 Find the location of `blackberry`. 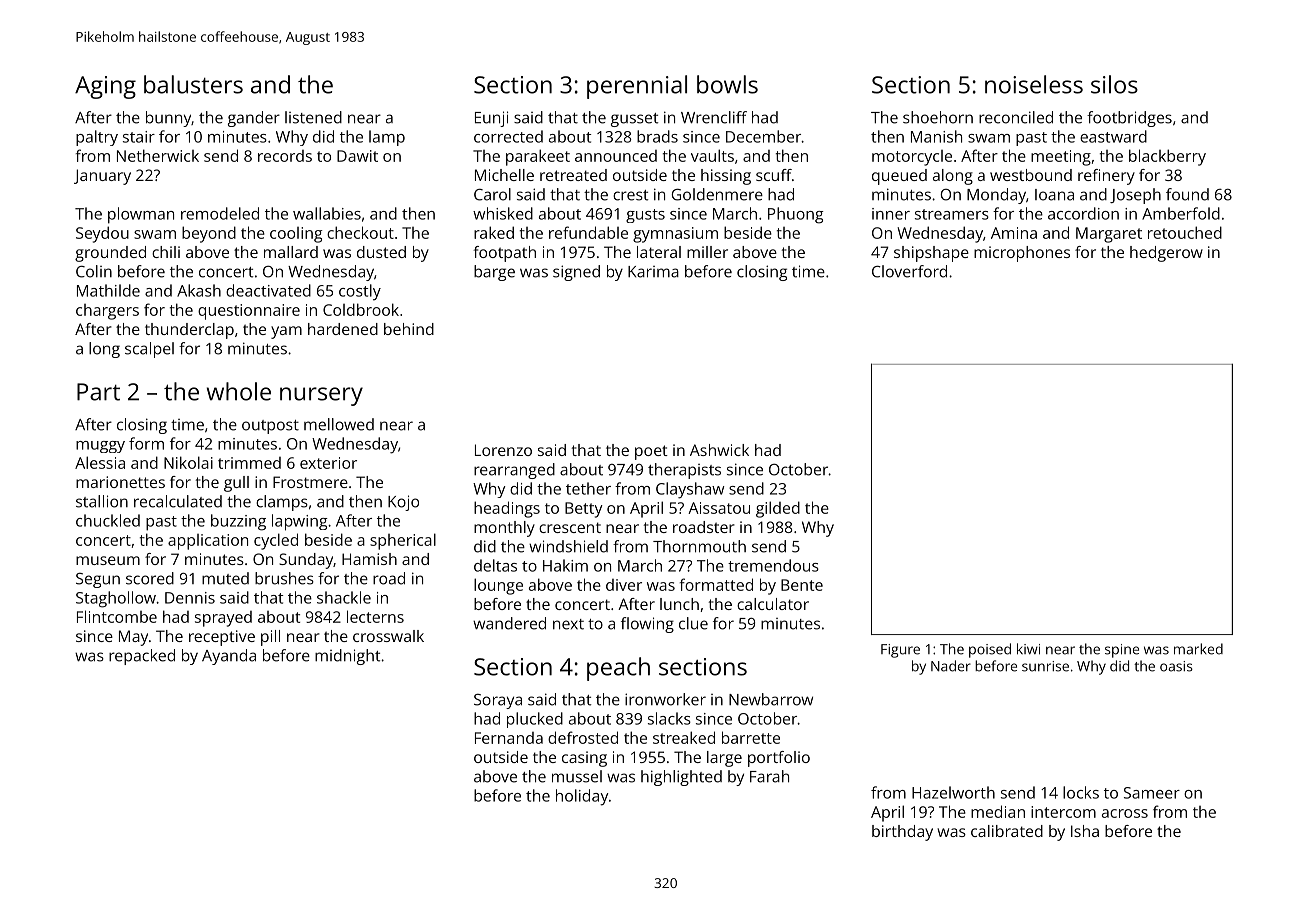

blackberry is located at coordinates (1167, 157).
